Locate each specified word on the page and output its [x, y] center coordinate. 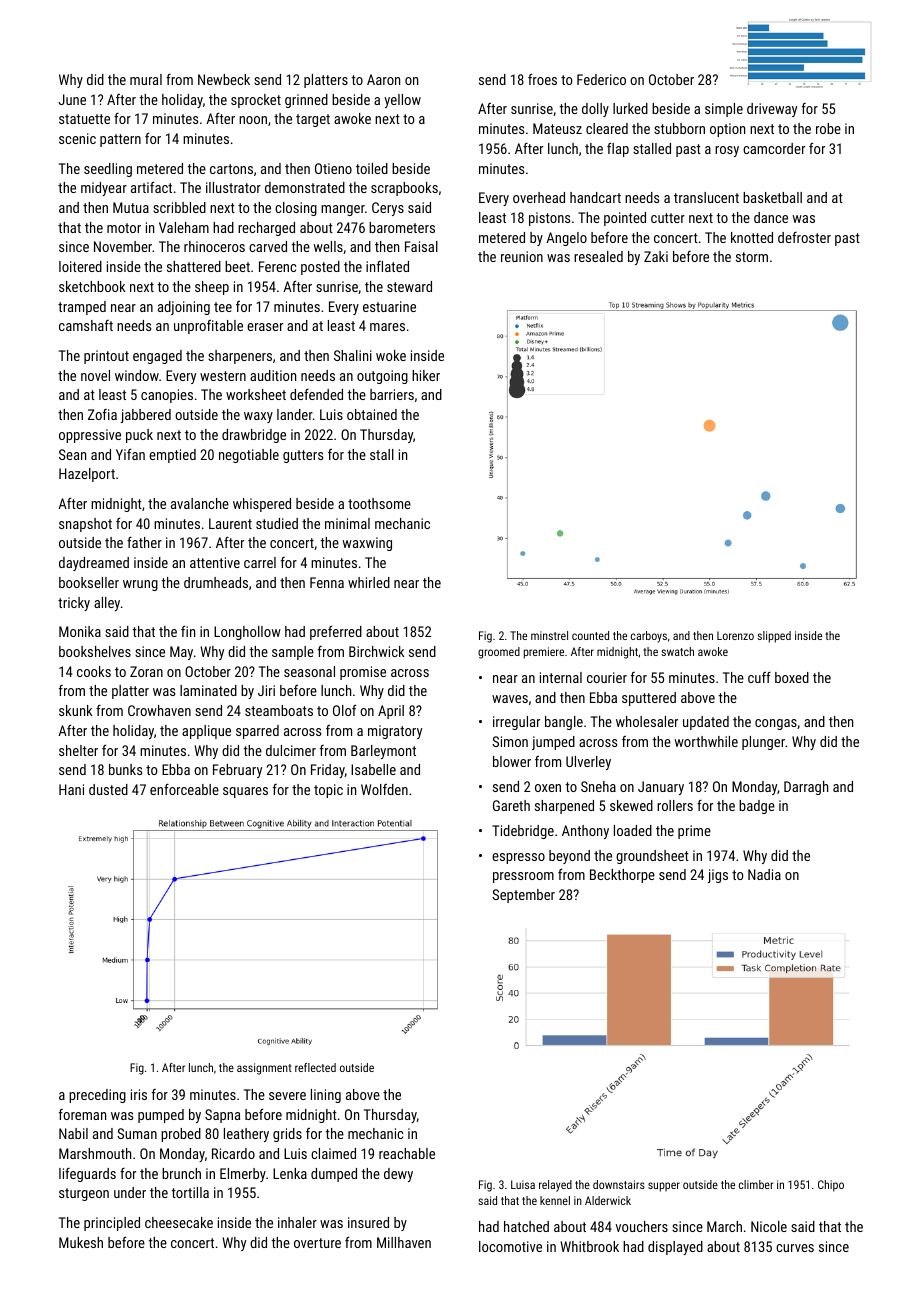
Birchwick [376, 651]
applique [206, 732]
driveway [772, 110]
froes [542, 79]
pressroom [523, 877]
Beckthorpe [622, 876]
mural [146, 79]
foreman [82, 1114]
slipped [774, 637]
